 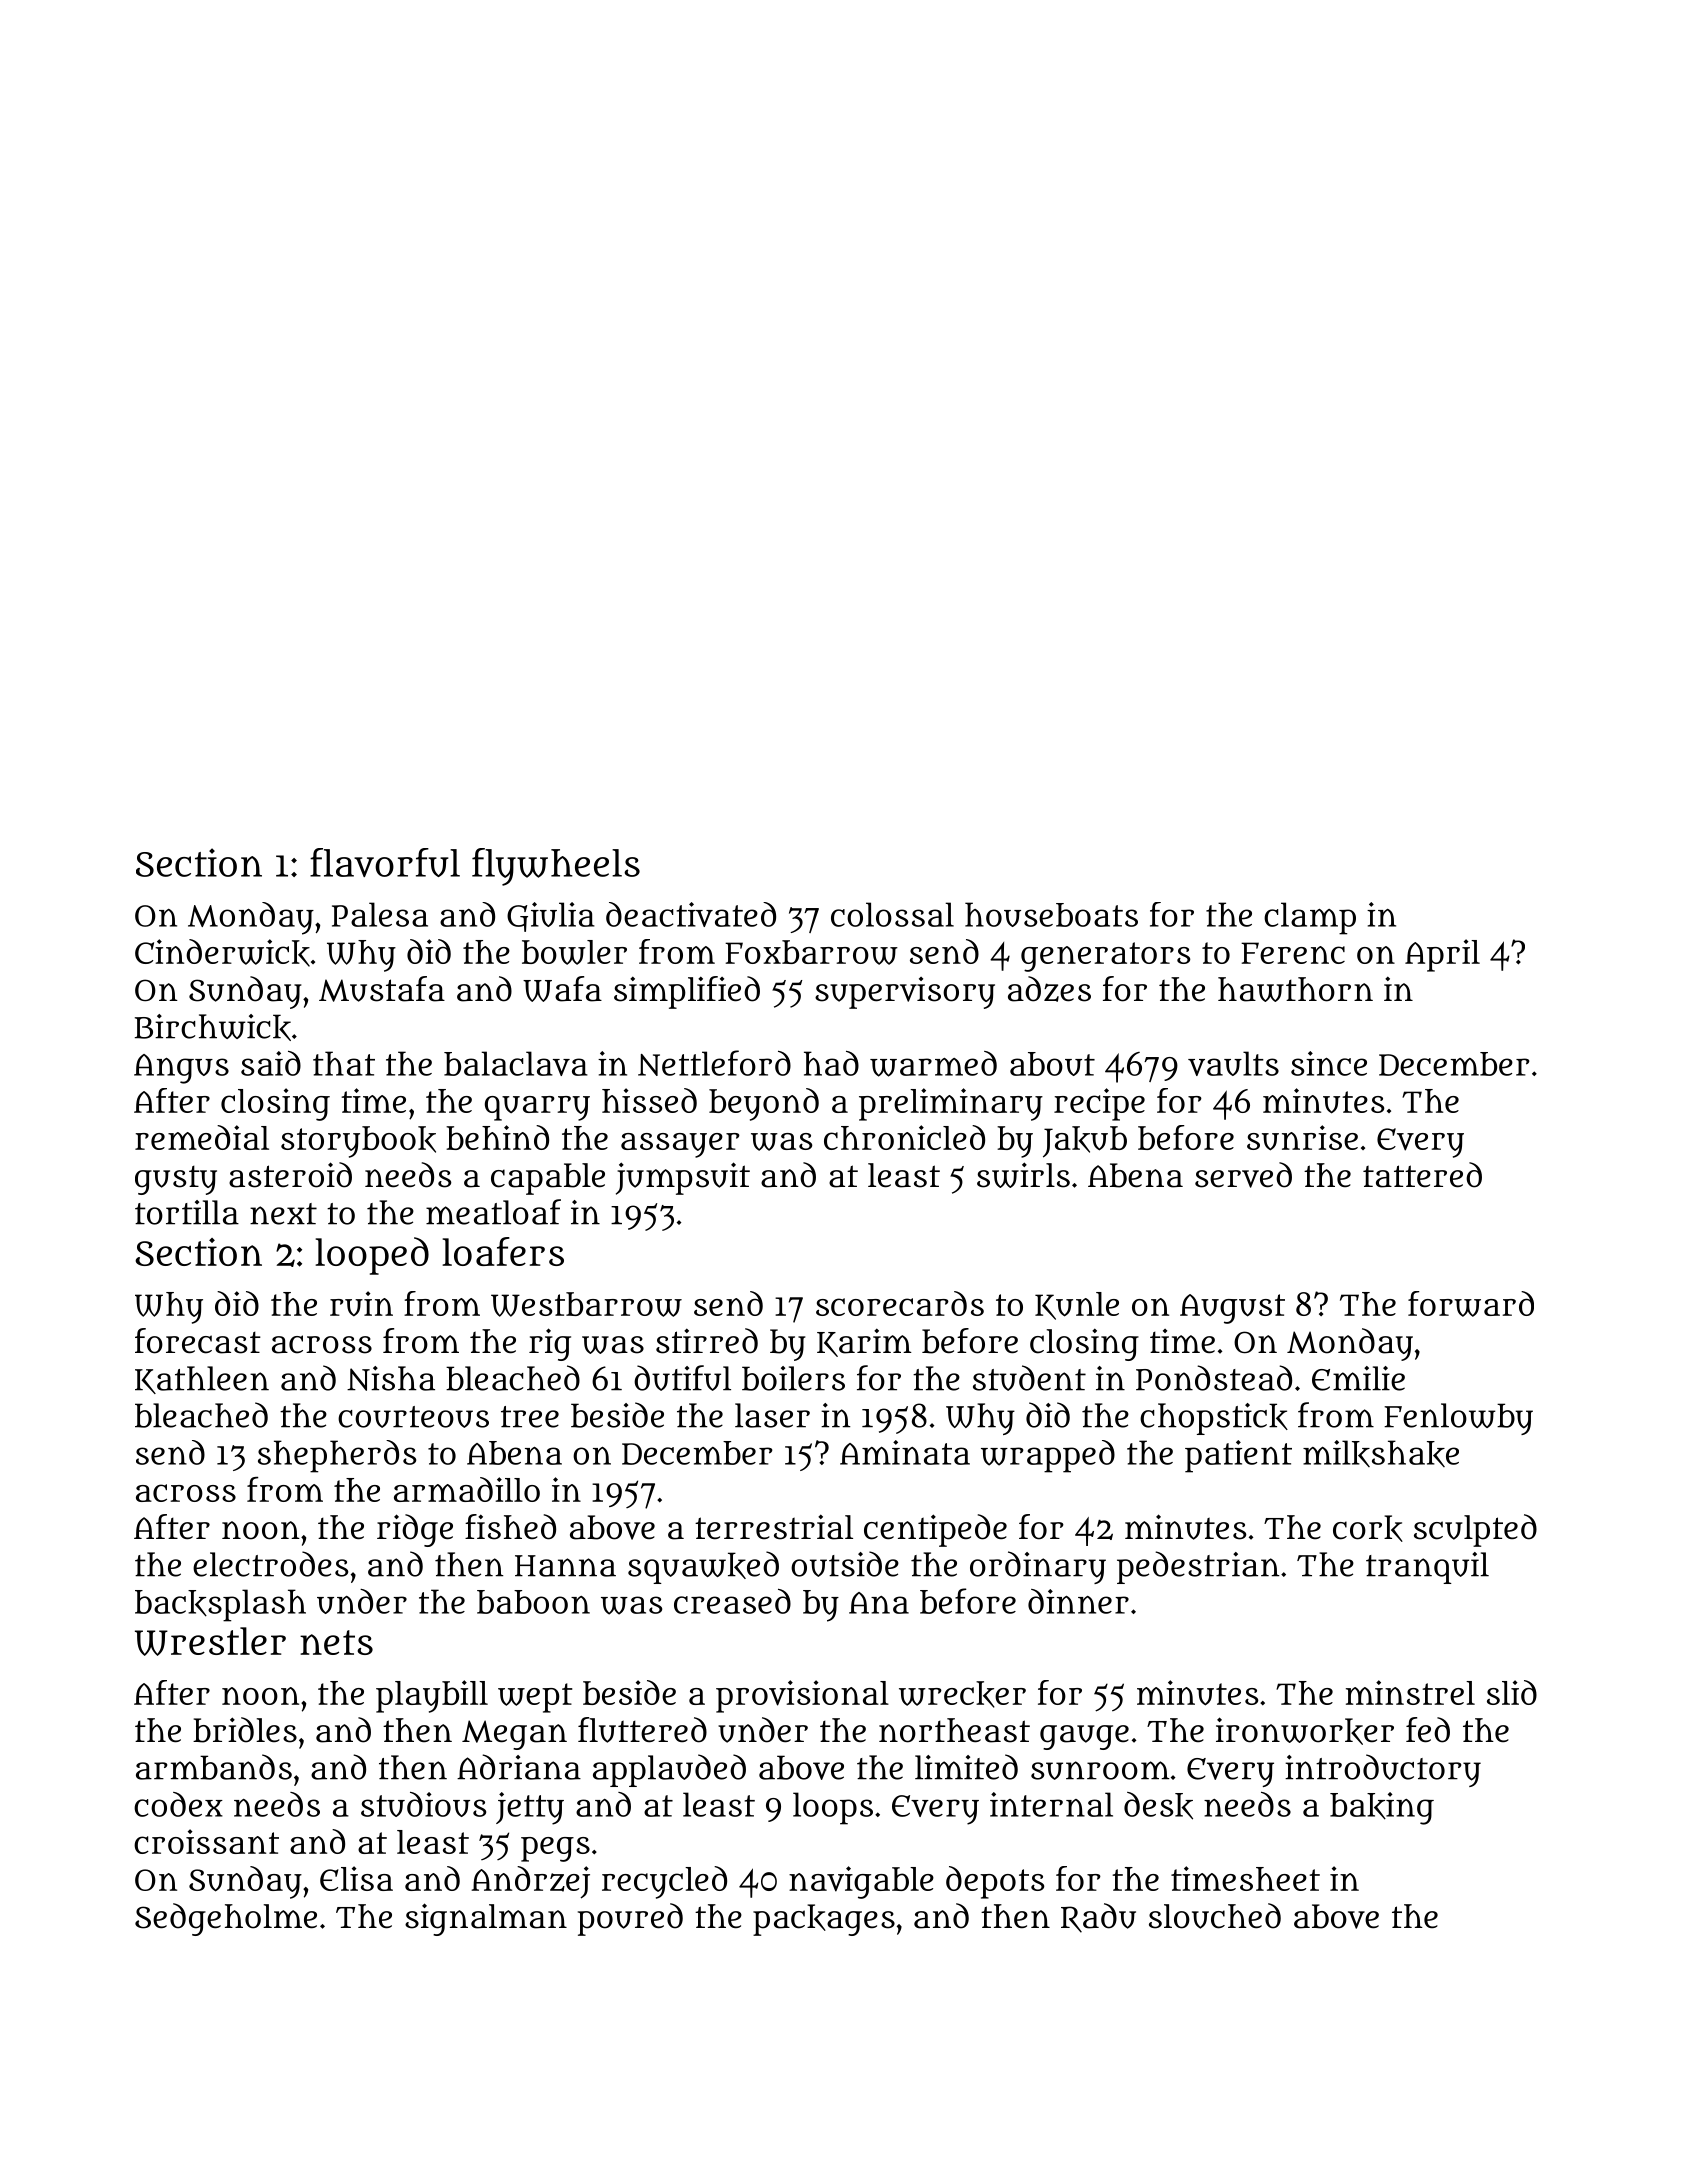 What do you see at coordinates (202, 1380) in the image?
I see `Kathleen` at bounding box center [202, 1380].
